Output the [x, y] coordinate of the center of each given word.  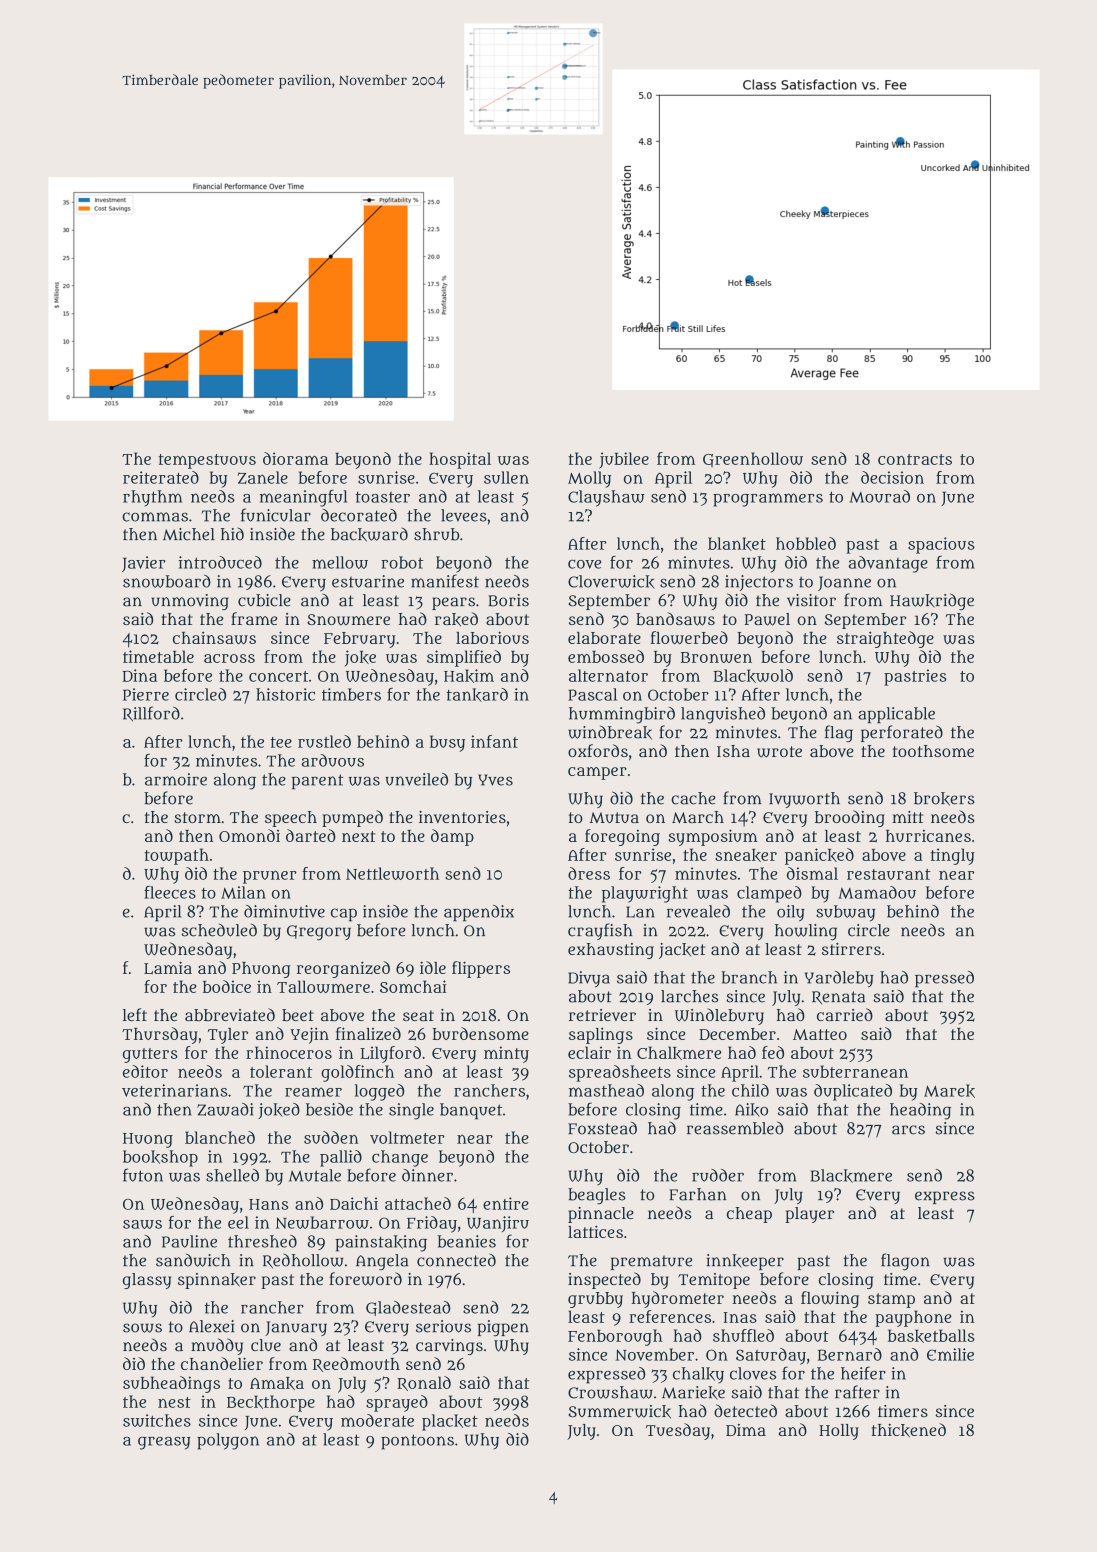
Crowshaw [610, 1392]
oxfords [598, 750]
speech [291, 819]
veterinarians [174, 1090]
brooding [850, 818]
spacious [941, 545]
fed [773, 1052]
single [411, 1111]
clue [266, 1345]
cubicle [264, 600]
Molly [589, 479]
